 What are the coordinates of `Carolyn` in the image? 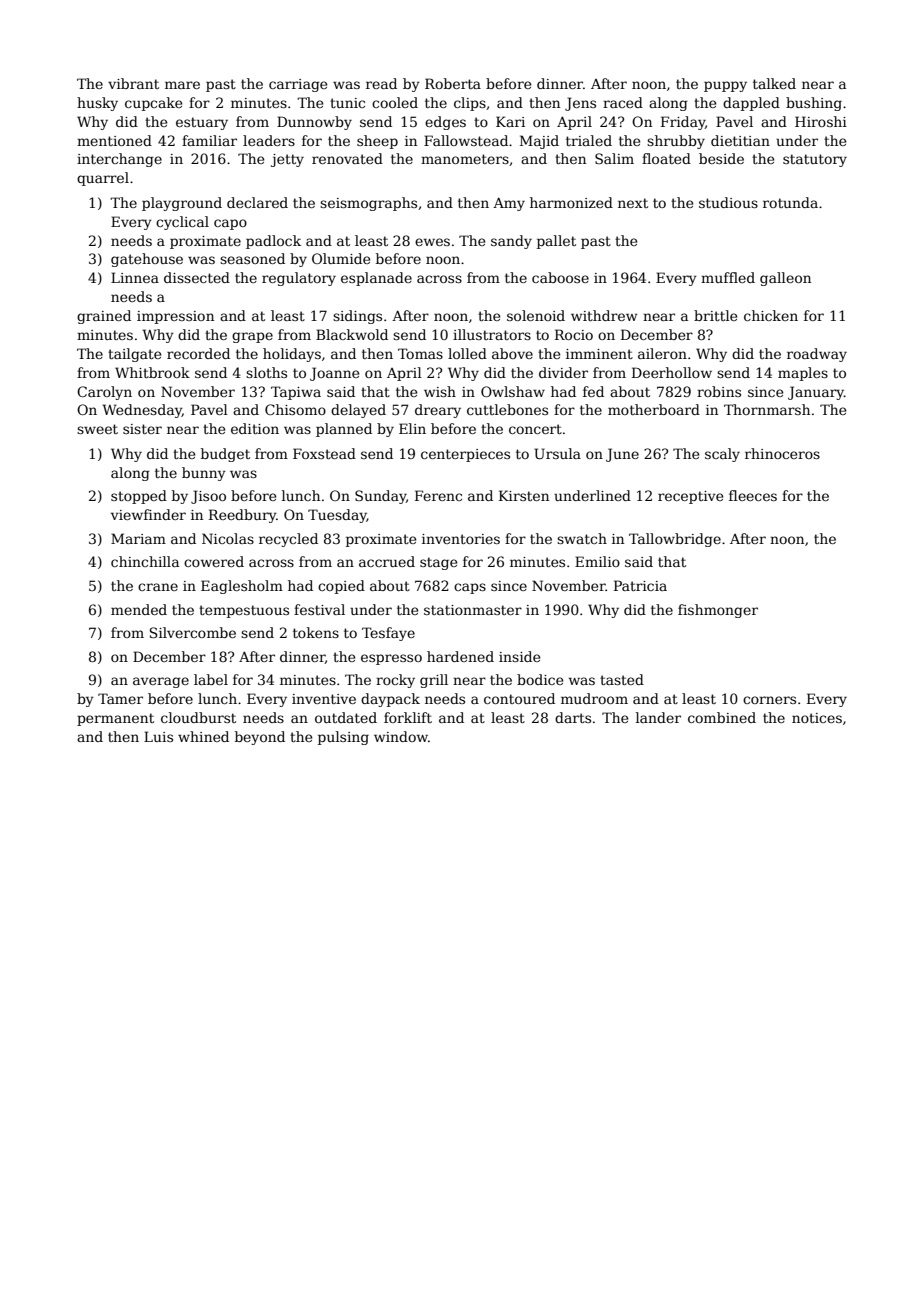 It's located at (104, 393).
